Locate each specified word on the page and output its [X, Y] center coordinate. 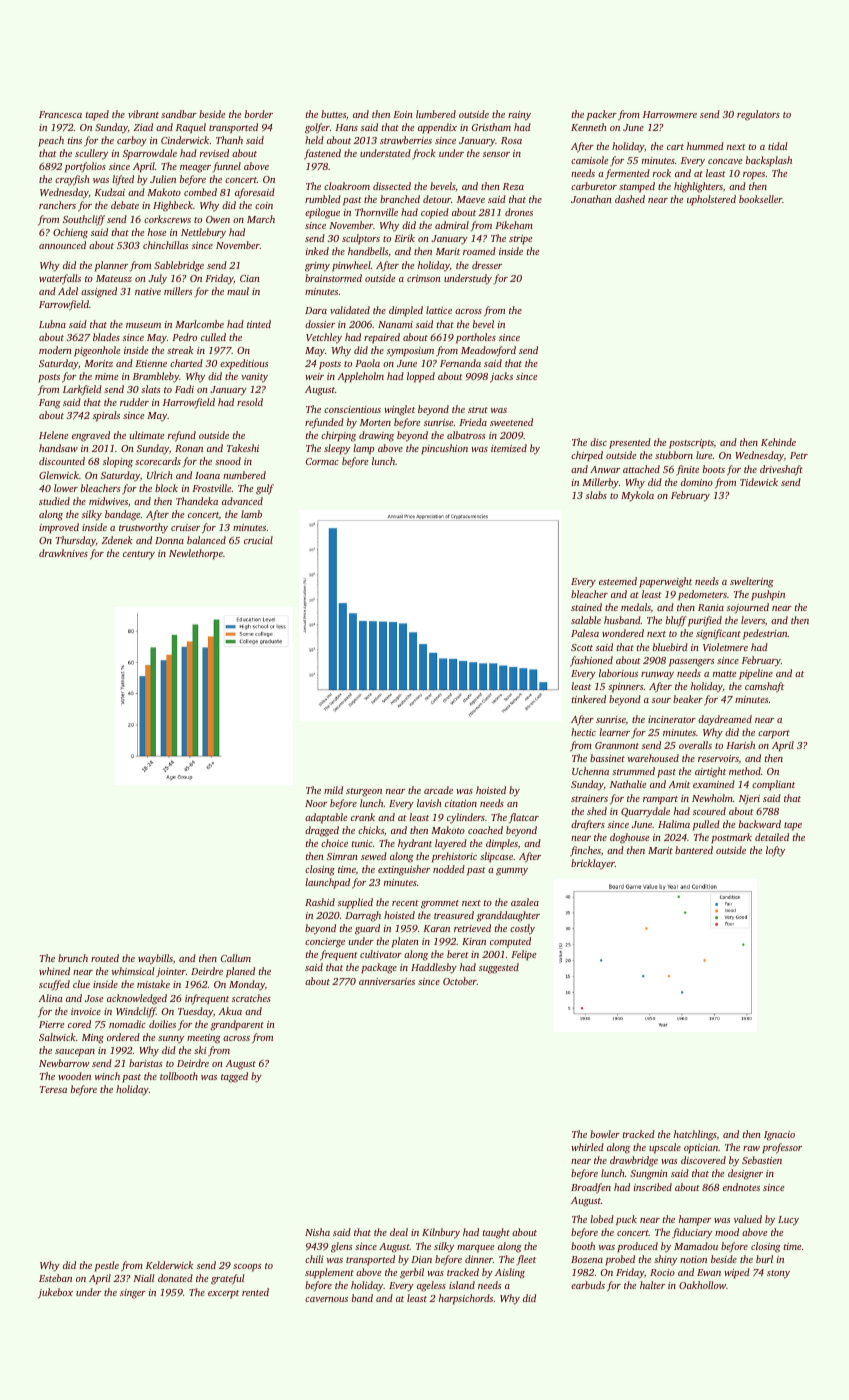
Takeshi [243, 448]
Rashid [320, 902]
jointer [171, 972]
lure [704, 455]
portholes [476, 338]
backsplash [769, 161]
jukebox [55, 1293]
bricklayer [593, 864]
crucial [258, 540]
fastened [322, 154]
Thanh [229, 140]
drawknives [63, 553]
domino [697, 482]
